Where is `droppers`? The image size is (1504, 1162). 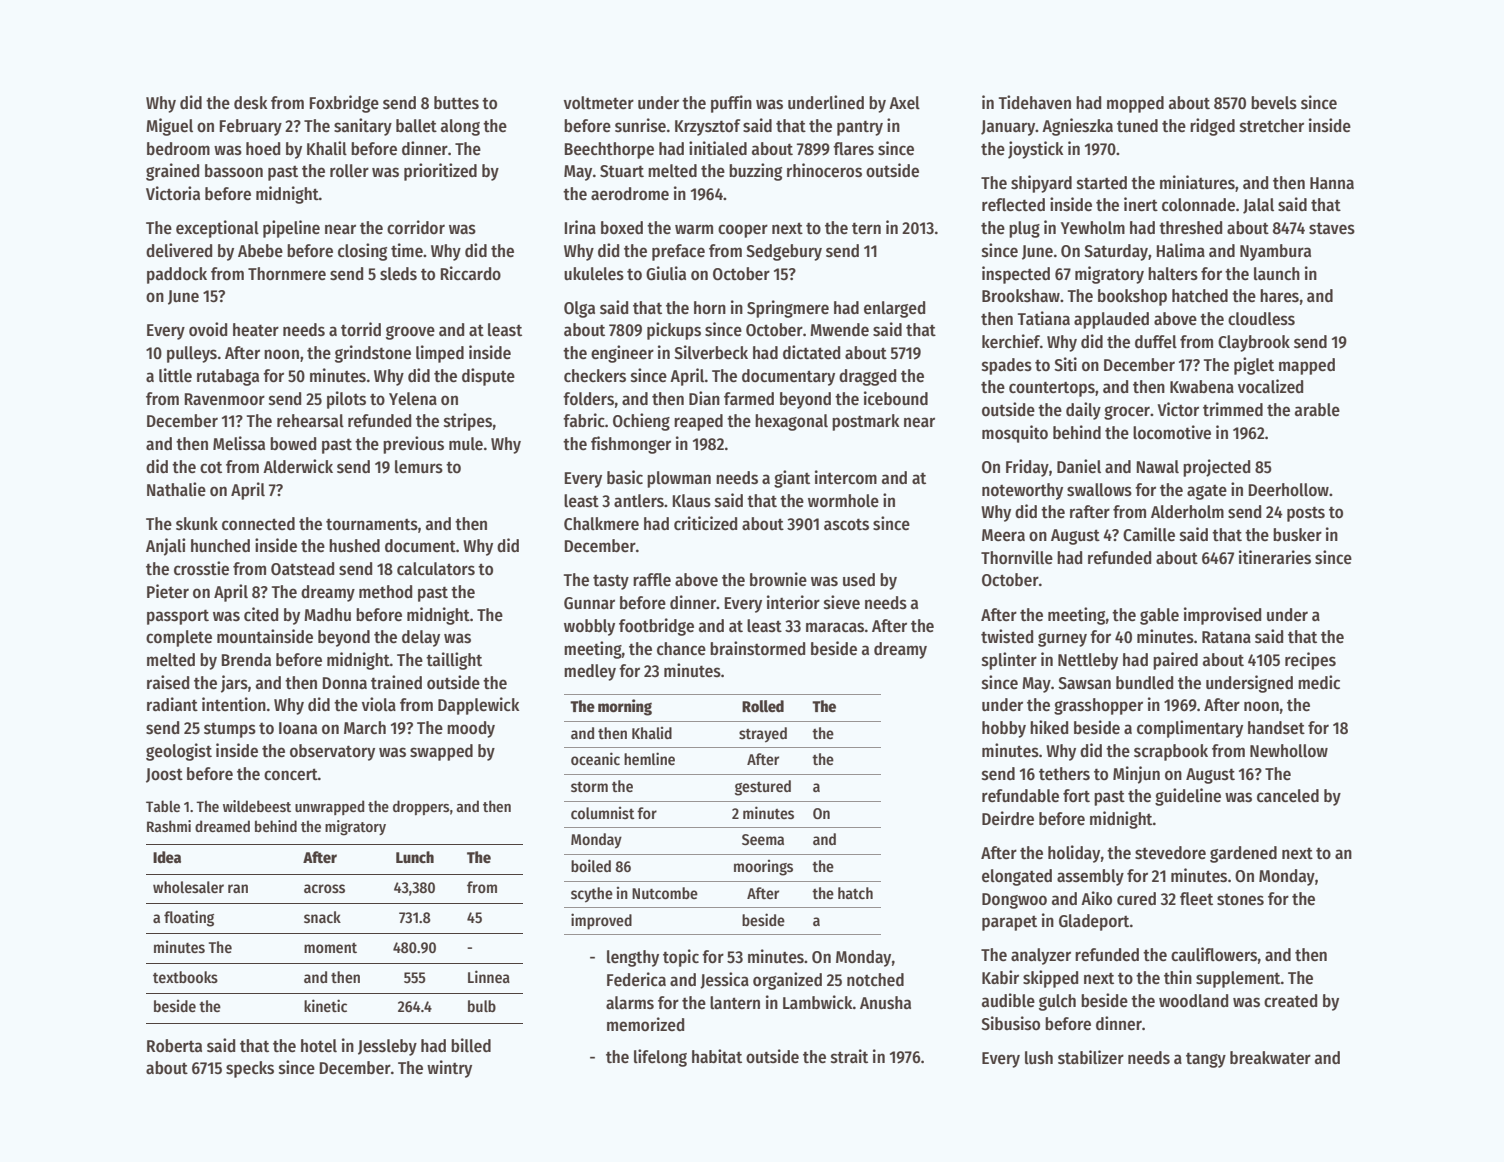
droppers is located at coordinates (421, 807).
